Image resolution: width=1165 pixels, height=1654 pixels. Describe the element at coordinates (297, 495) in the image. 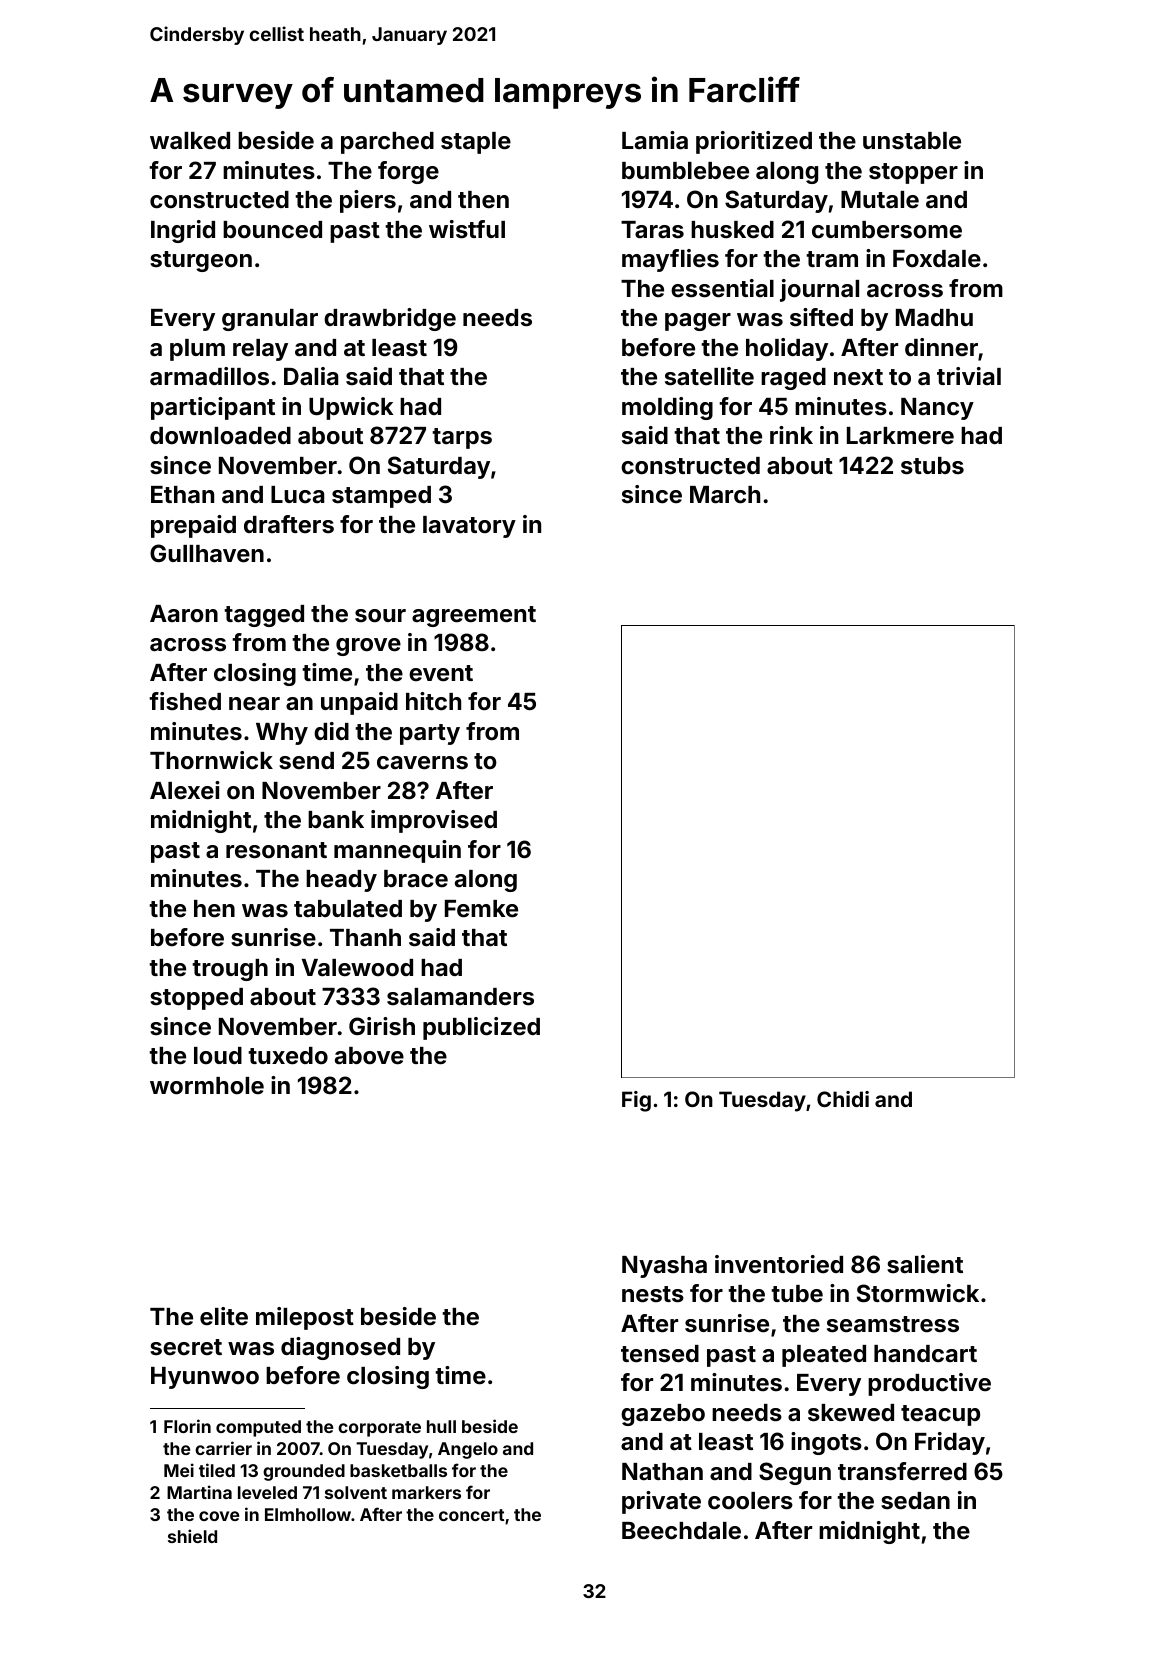

I see `Luca` at that location.
